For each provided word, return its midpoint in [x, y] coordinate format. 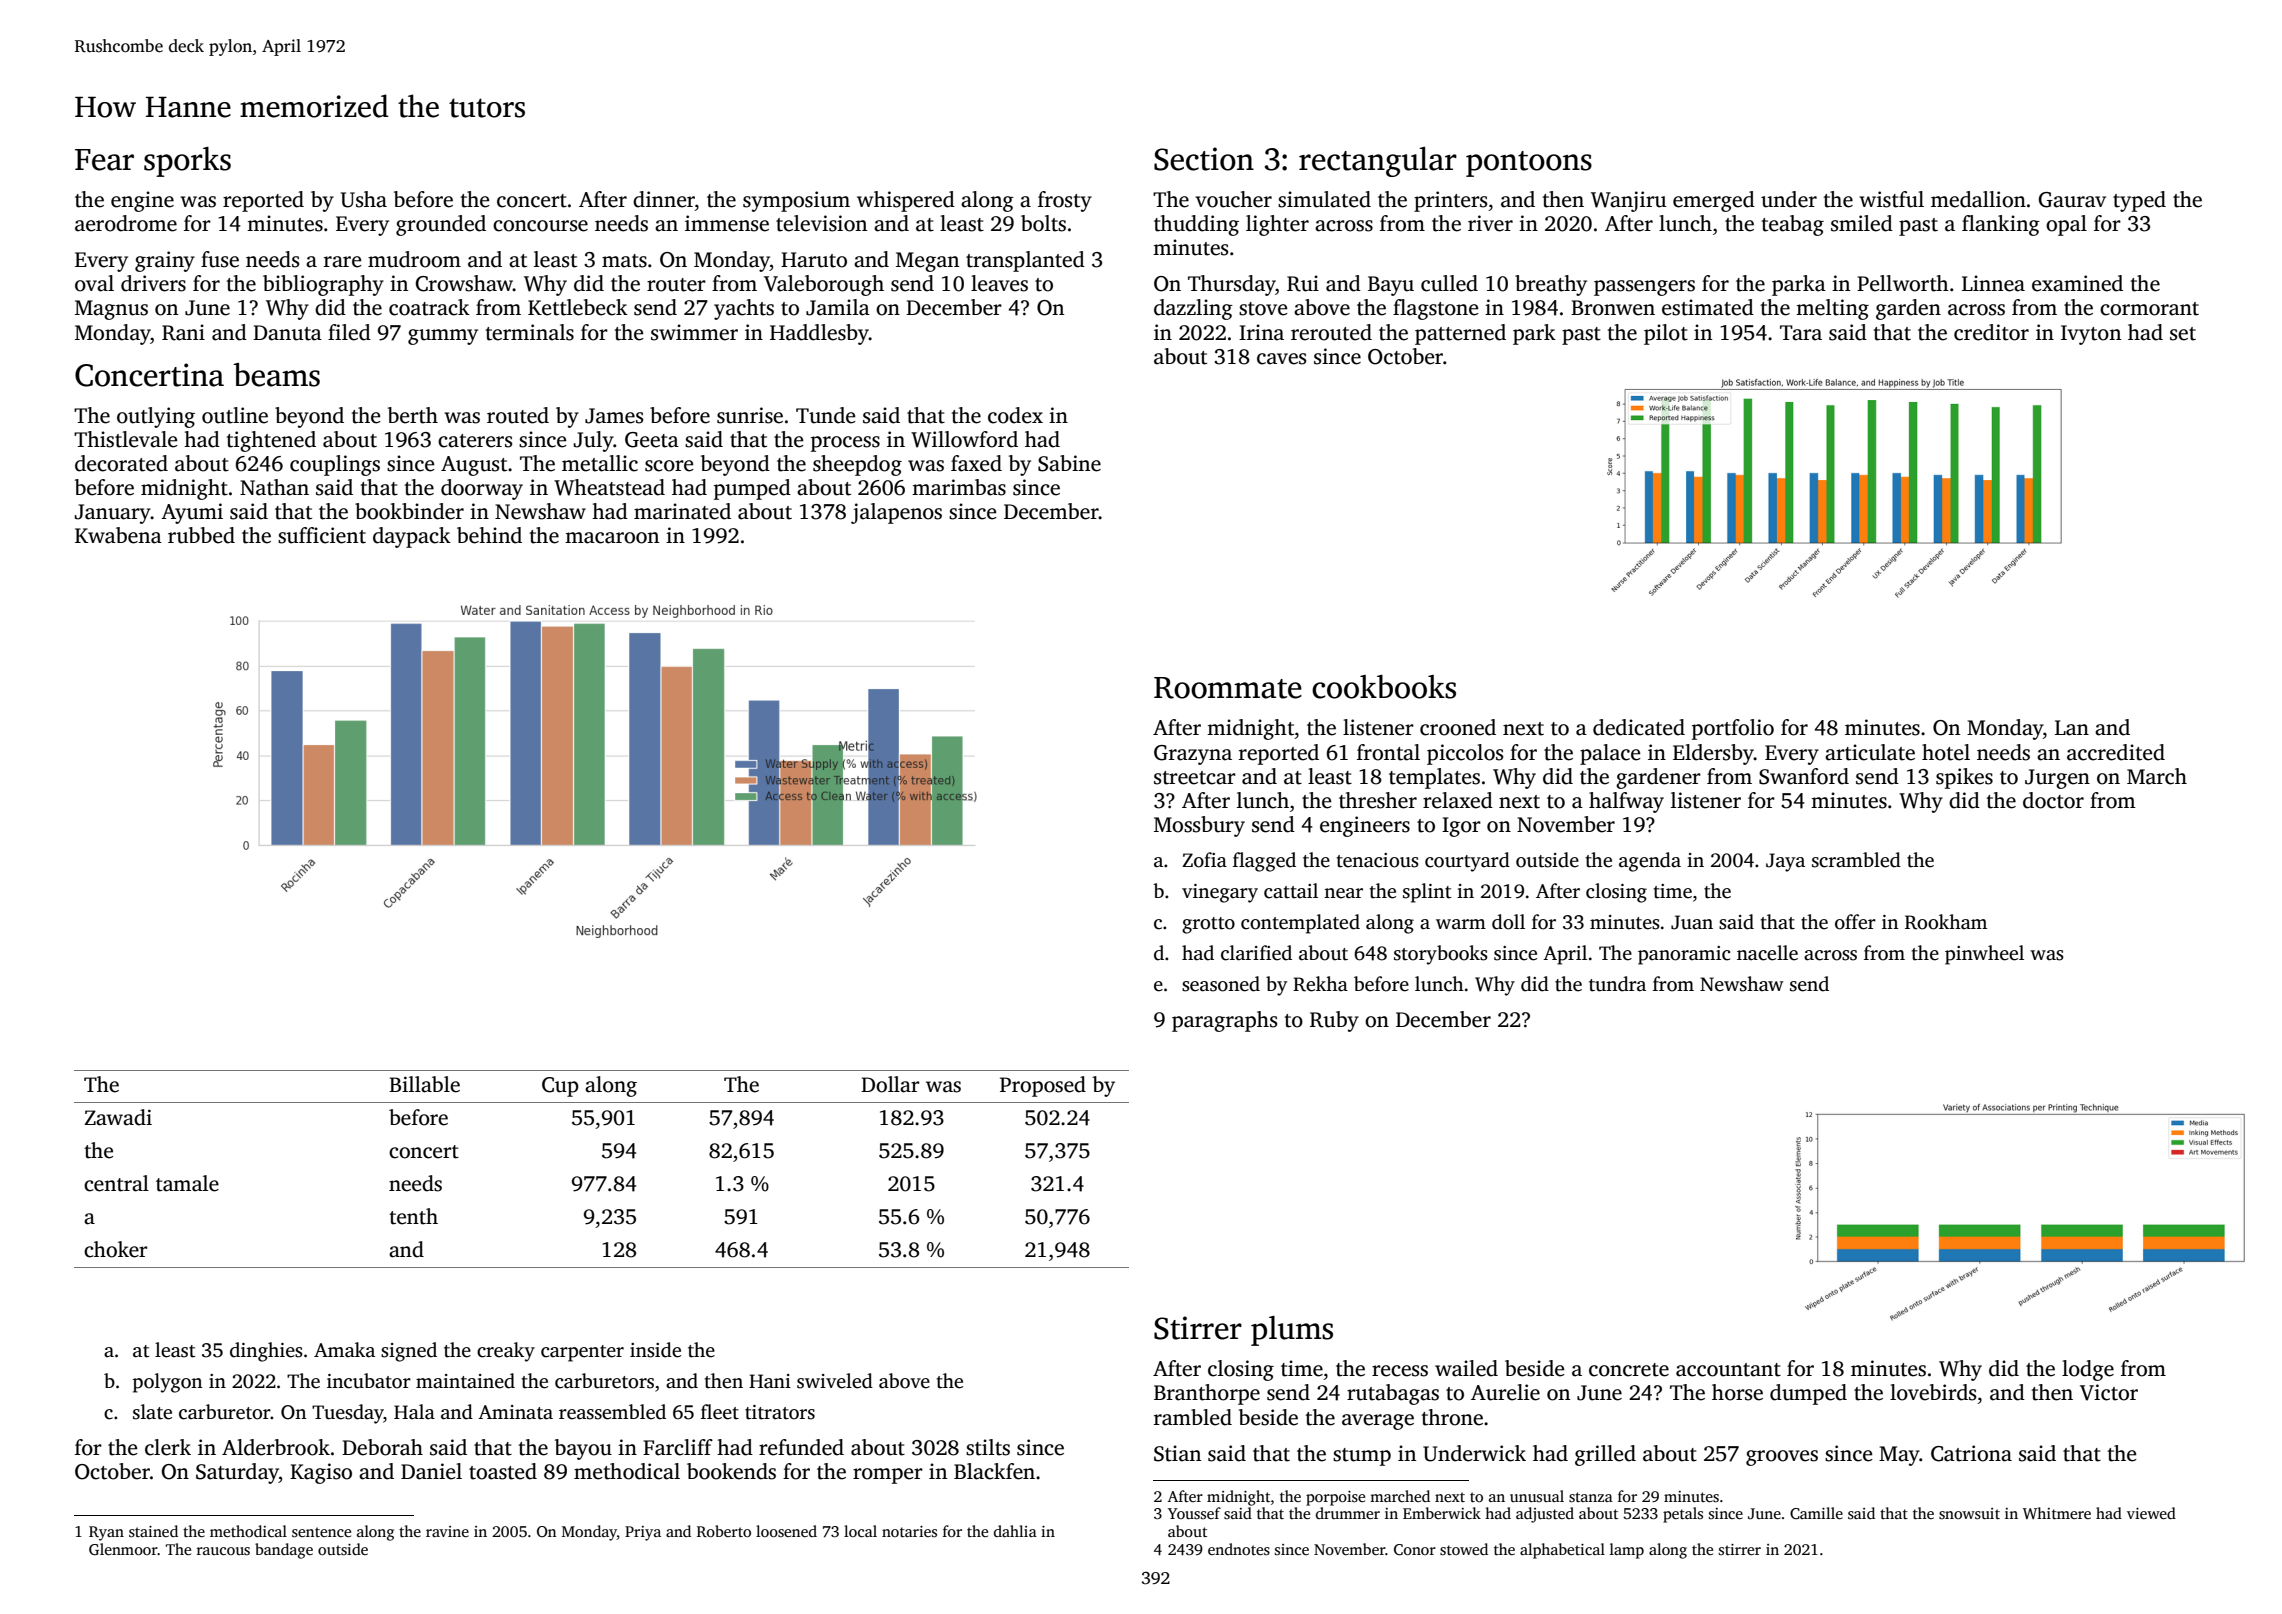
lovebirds [1933, 1392]
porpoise [1335, 1498]
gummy [443, 337]
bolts [1043, 223]
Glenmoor [123, 1549]
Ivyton [2091, 335]
